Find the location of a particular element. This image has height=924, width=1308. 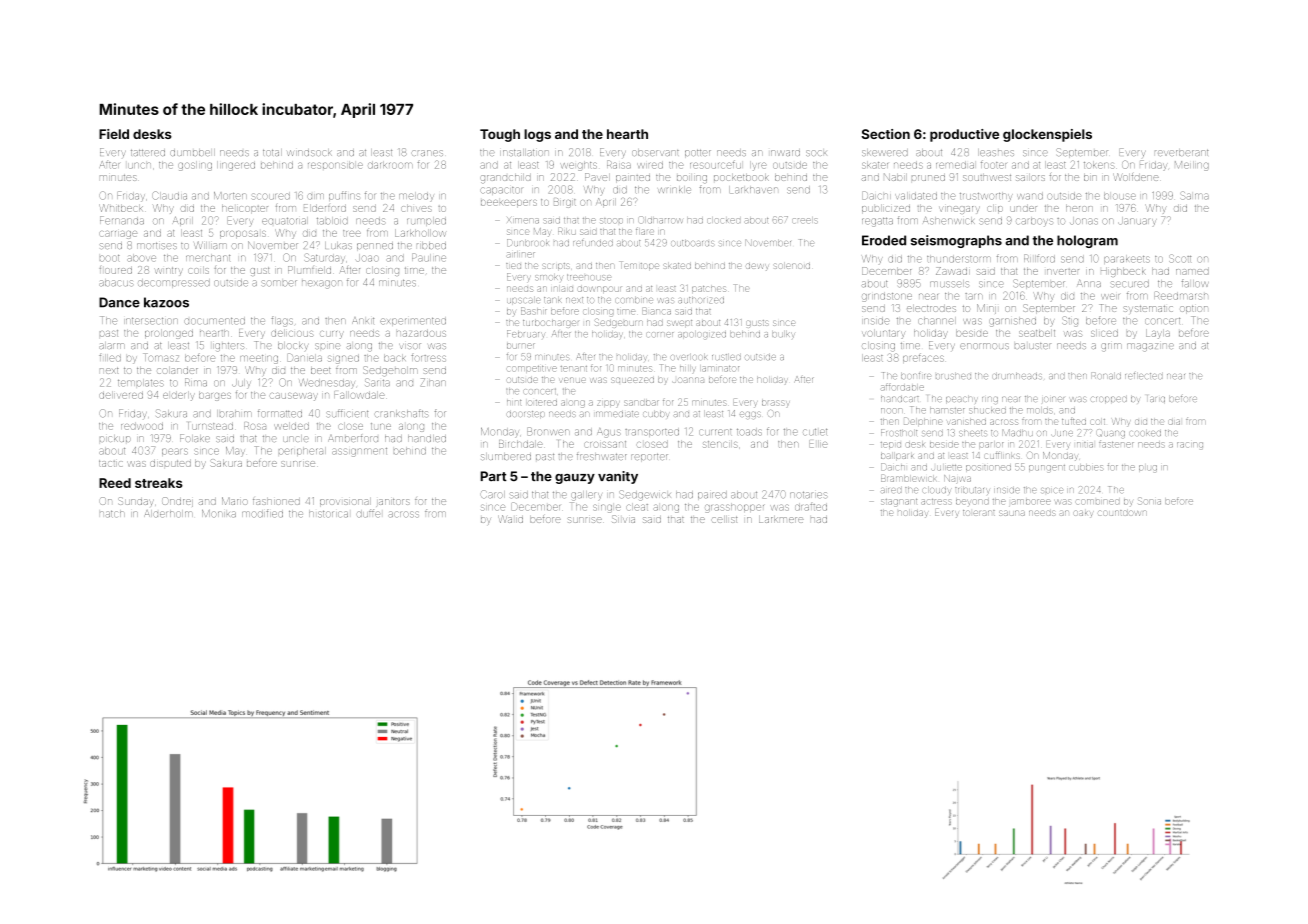

weir is located at coordinates (1110, 297).
